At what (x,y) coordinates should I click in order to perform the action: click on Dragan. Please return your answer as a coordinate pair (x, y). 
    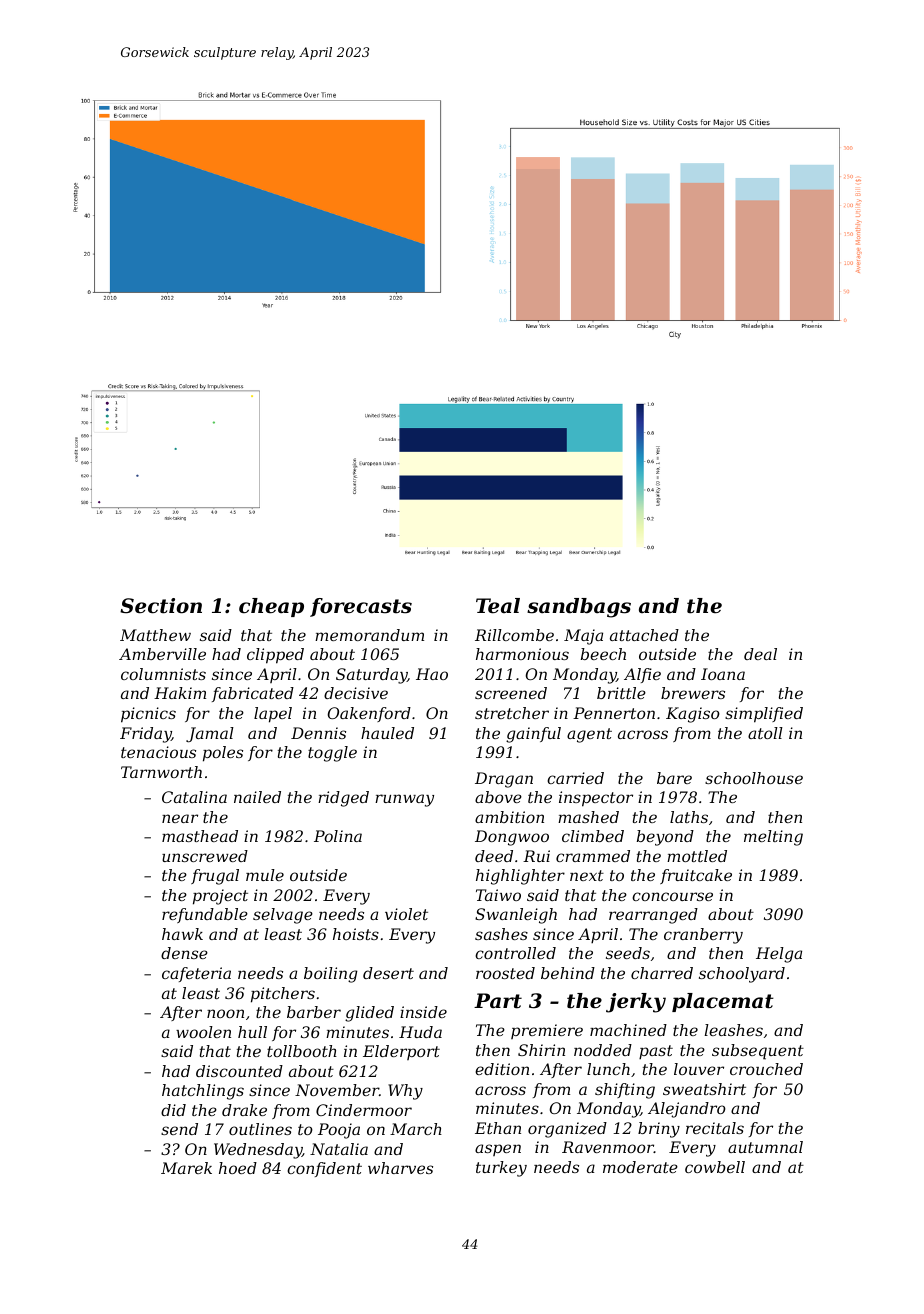
    Looking at the image, I should click on (504, 780).
